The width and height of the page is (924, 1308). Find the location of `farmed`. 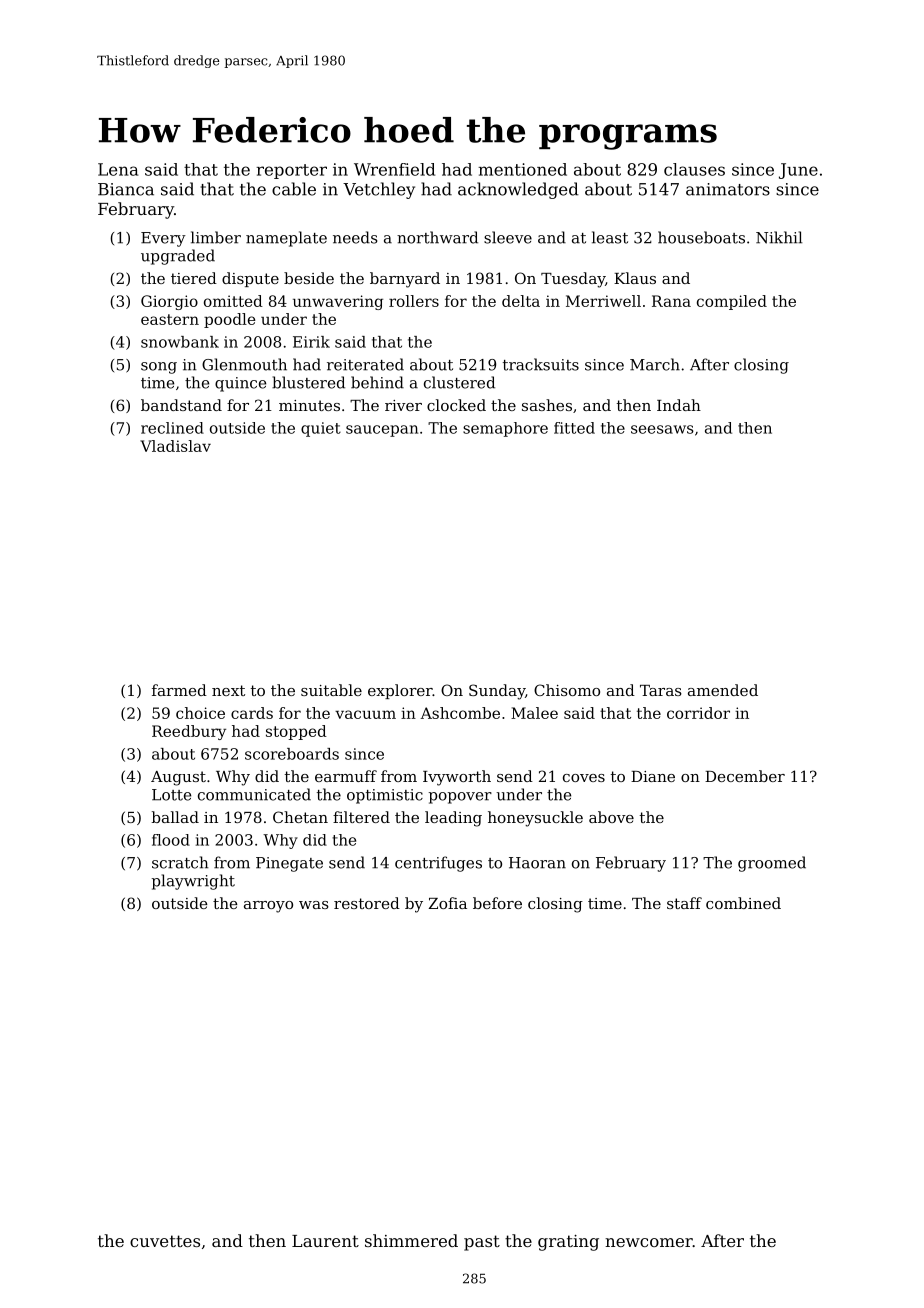

farmed is located at coordinates (179, 690).
